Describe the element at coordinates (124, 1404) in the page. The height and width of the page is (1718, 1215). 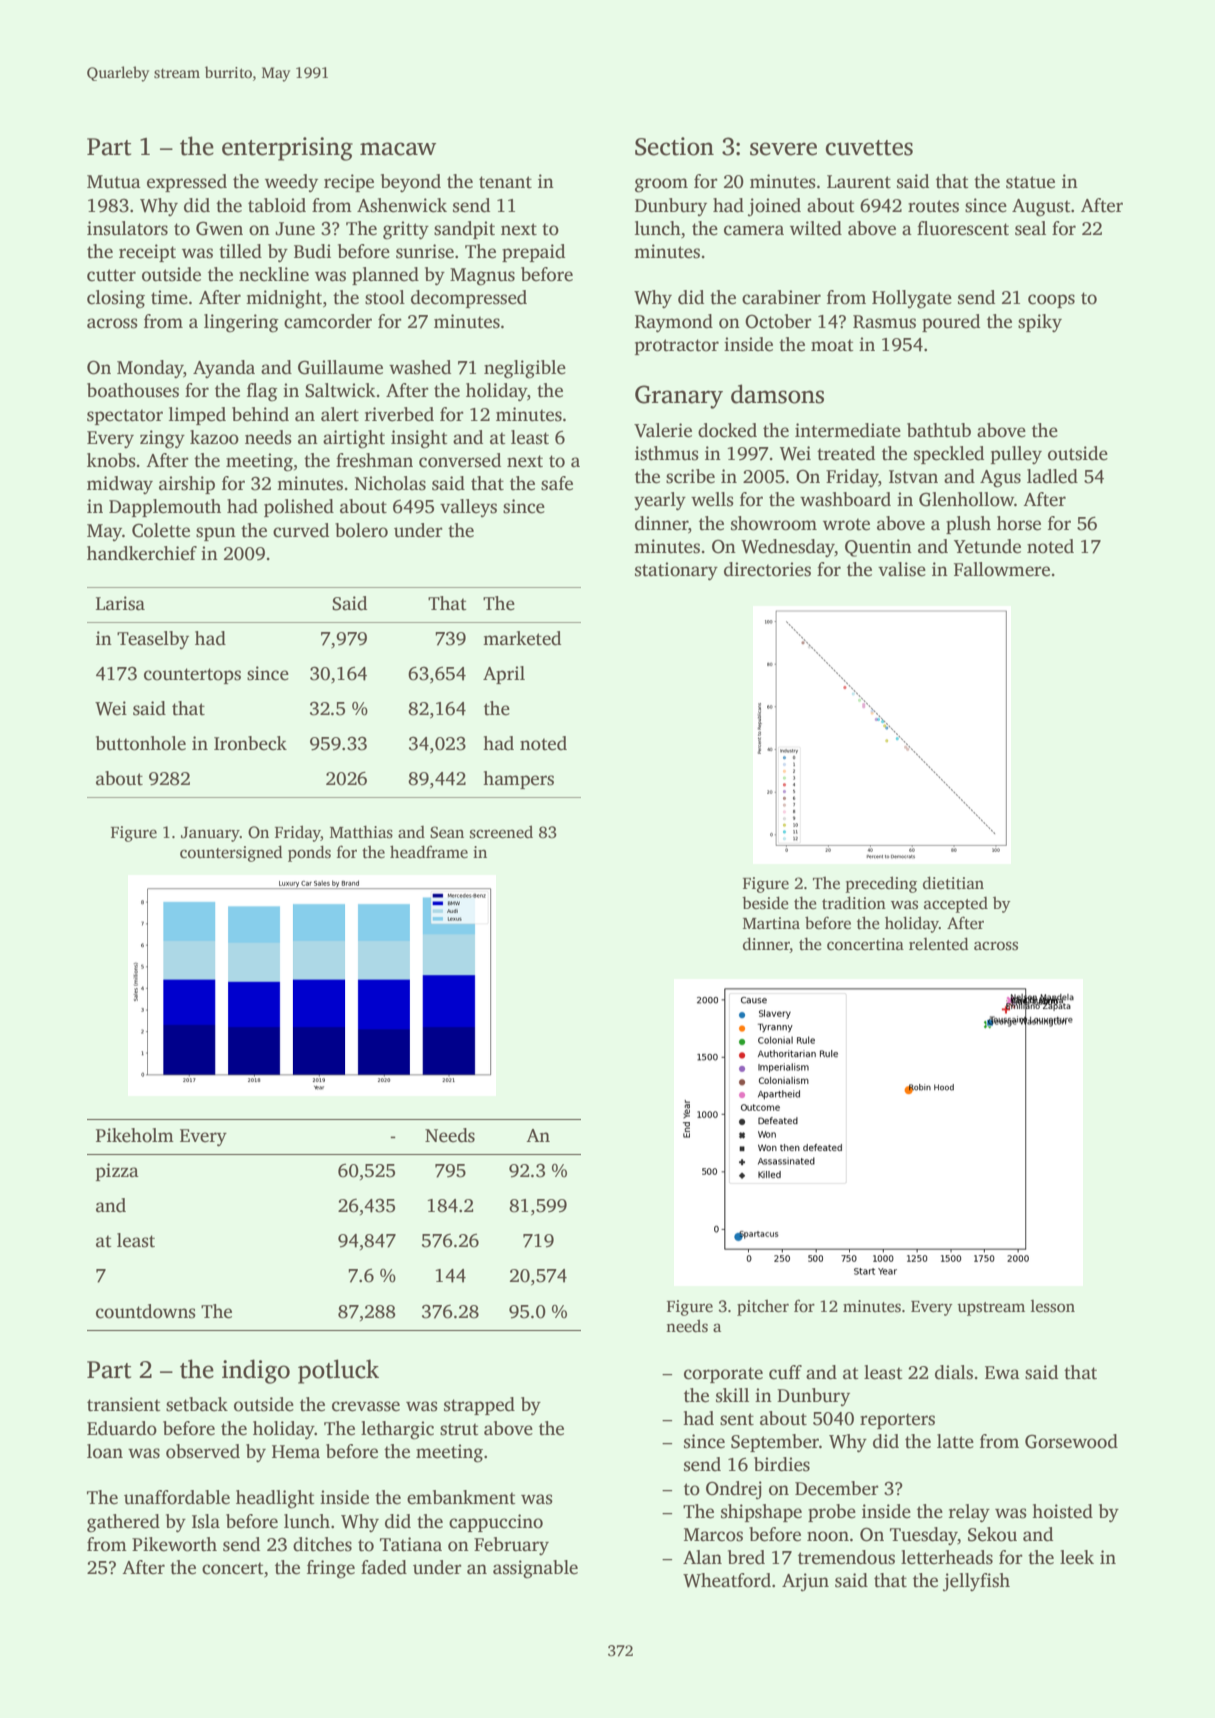
I see `transient` at that location.
